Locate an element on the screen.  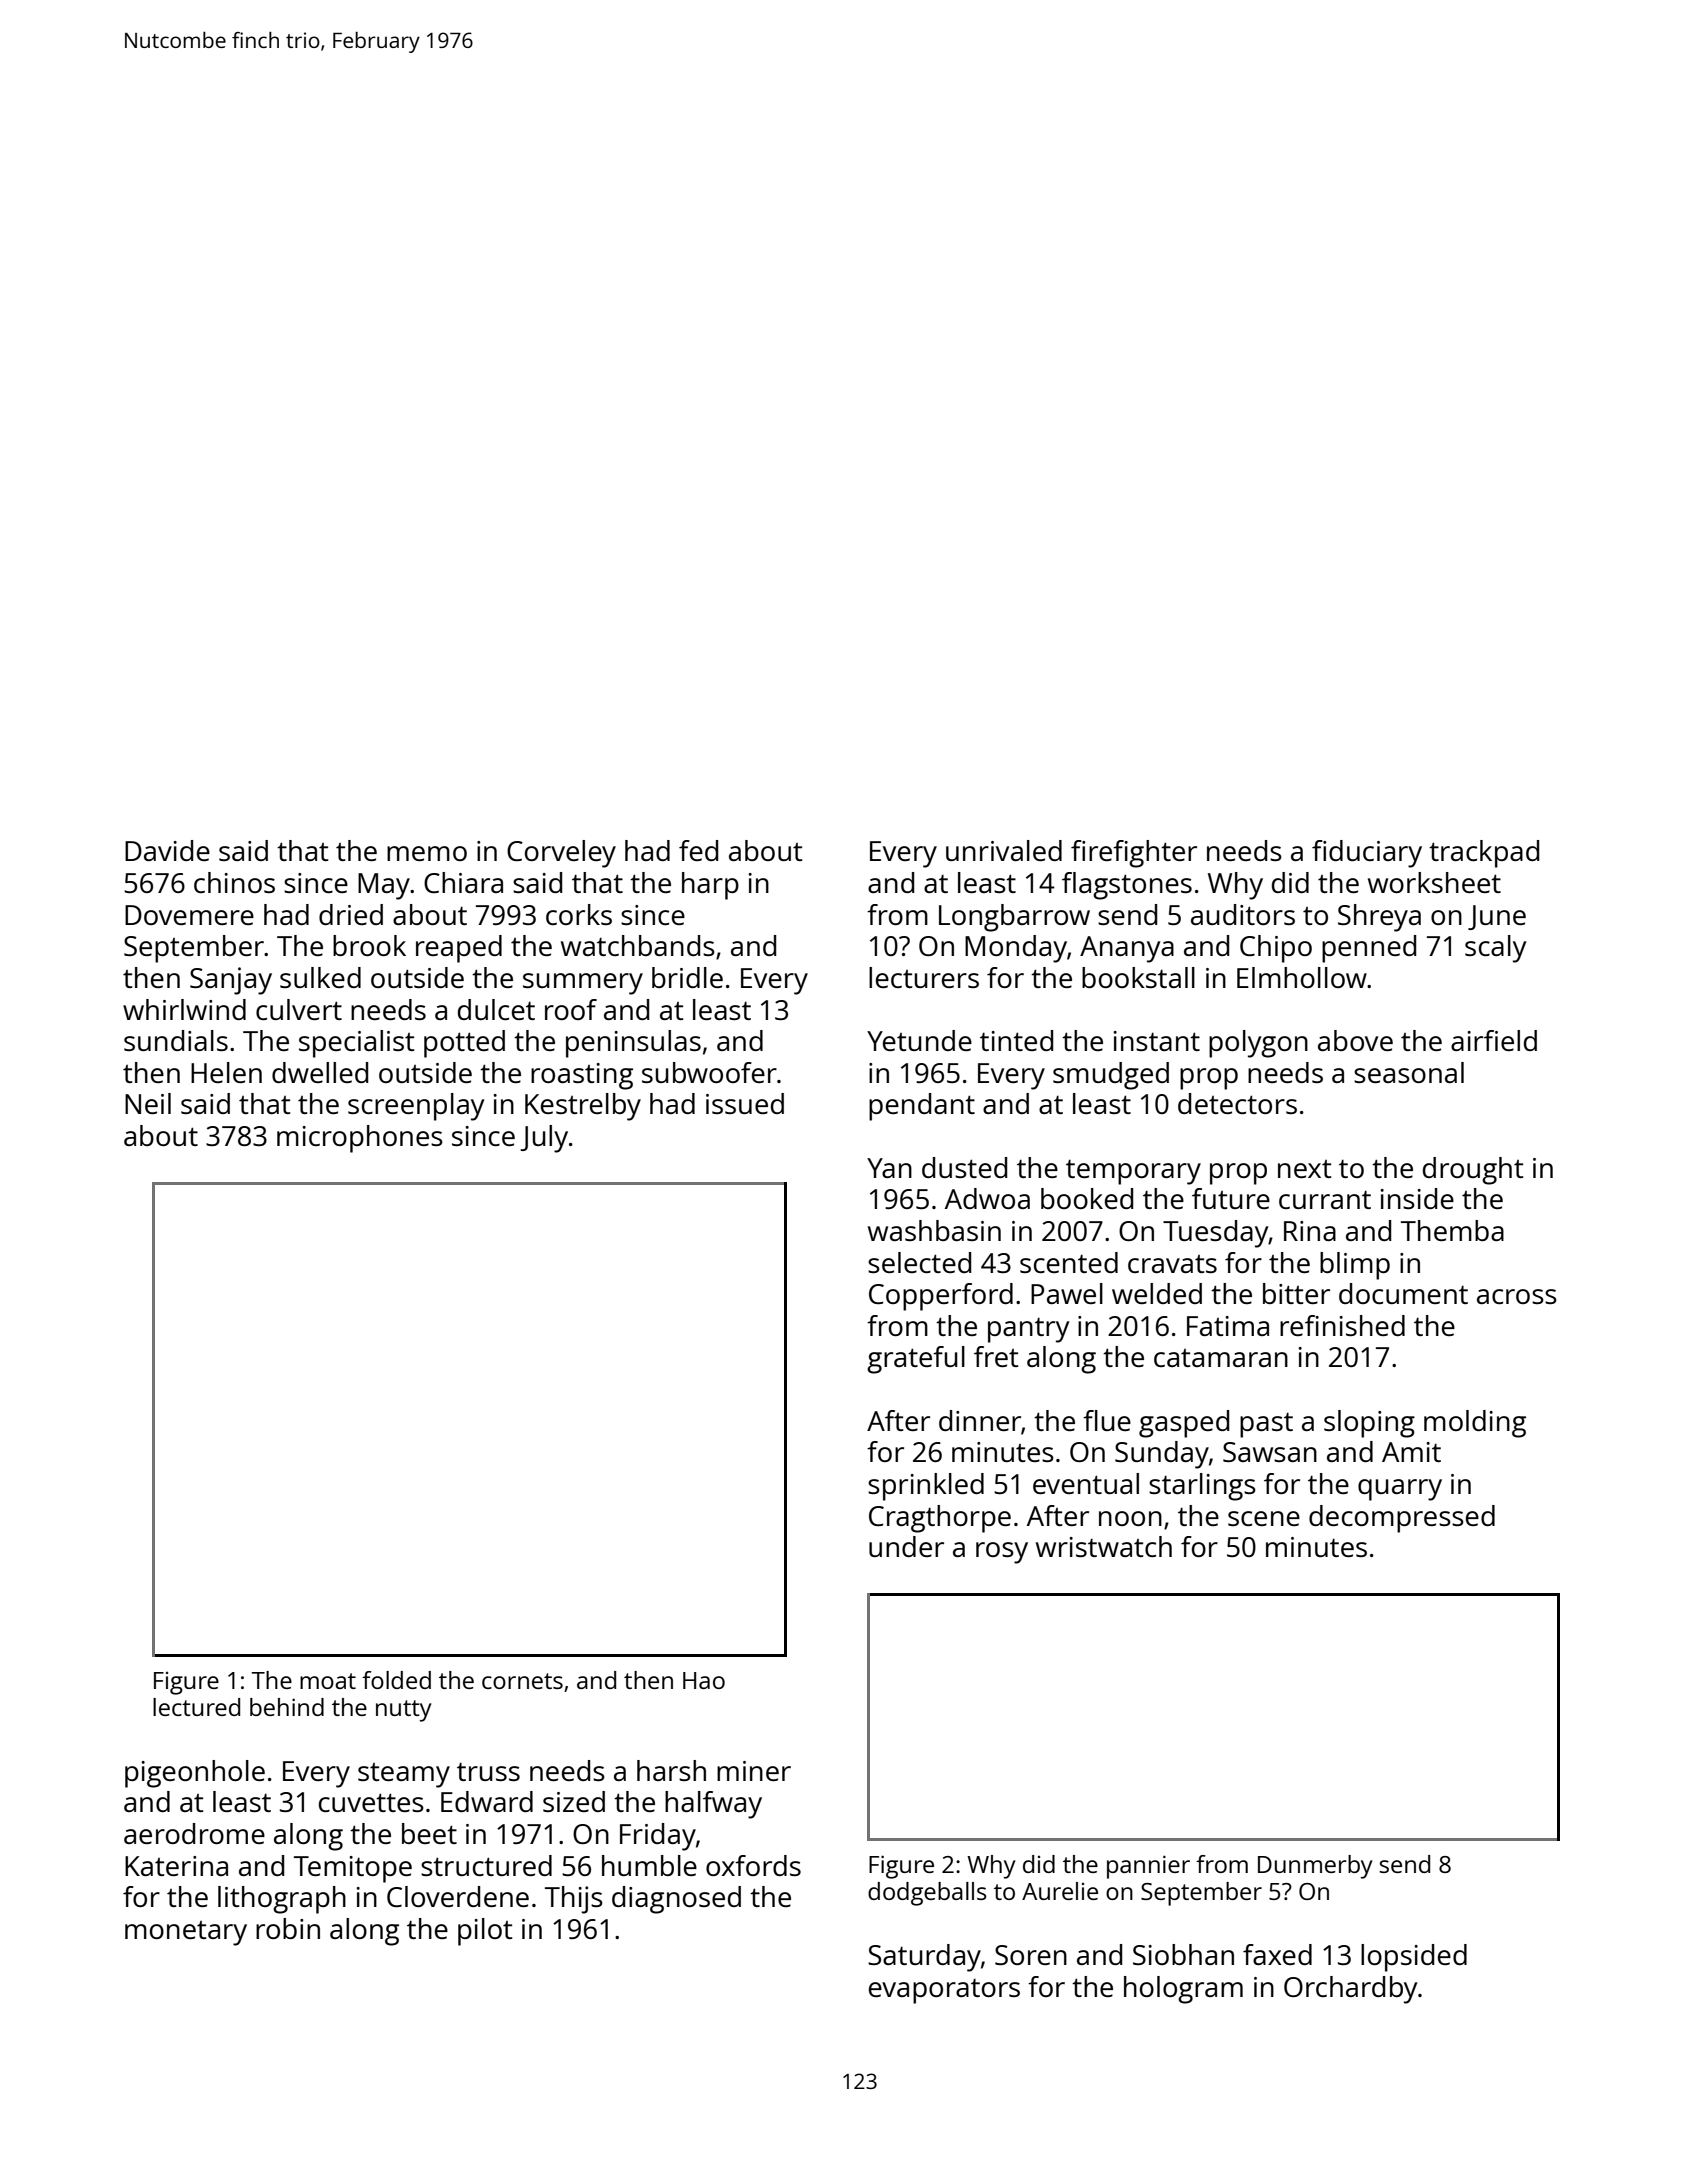
dinner is located at coordinates (980, 1420).
